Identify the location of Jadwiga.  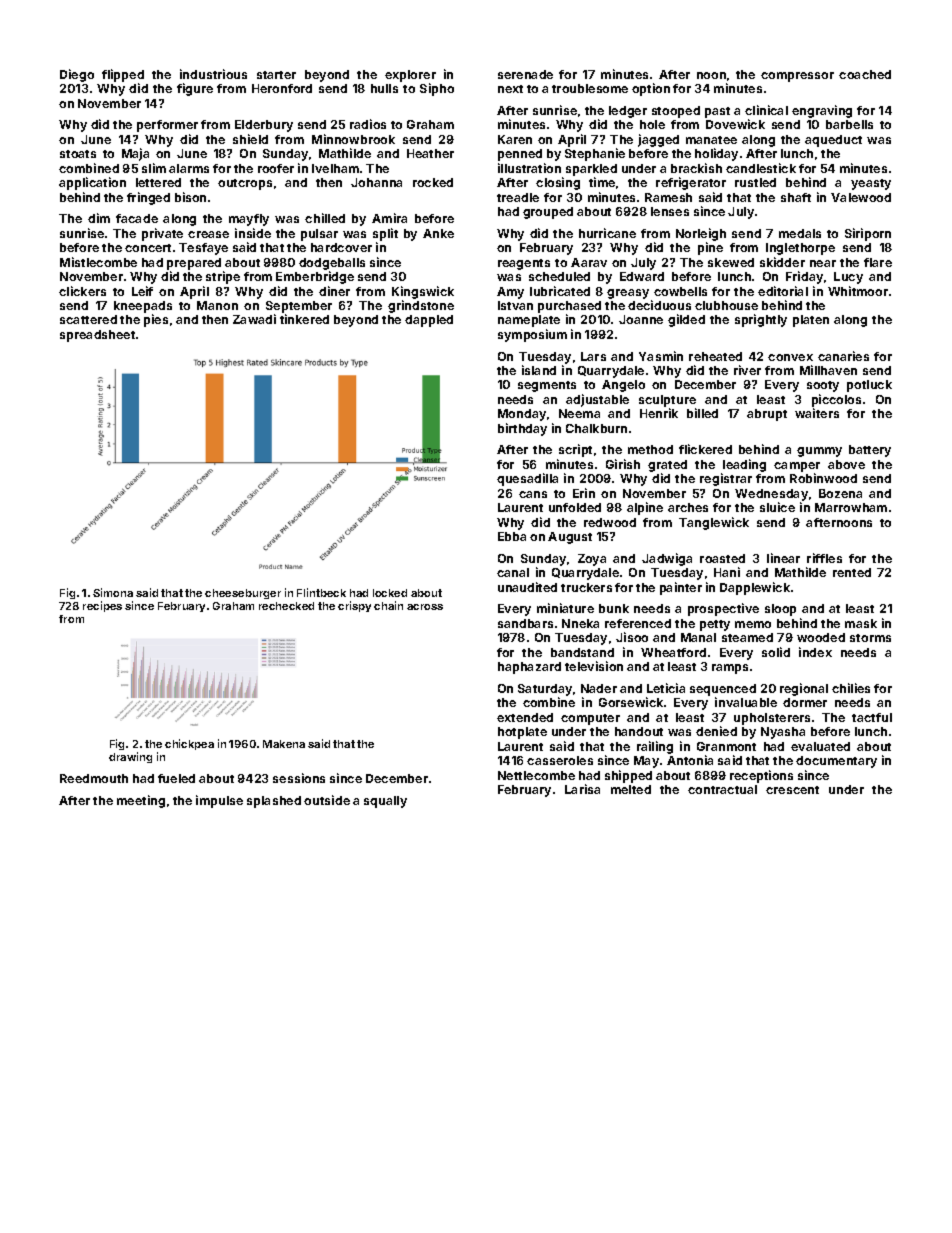
(667, 559).
